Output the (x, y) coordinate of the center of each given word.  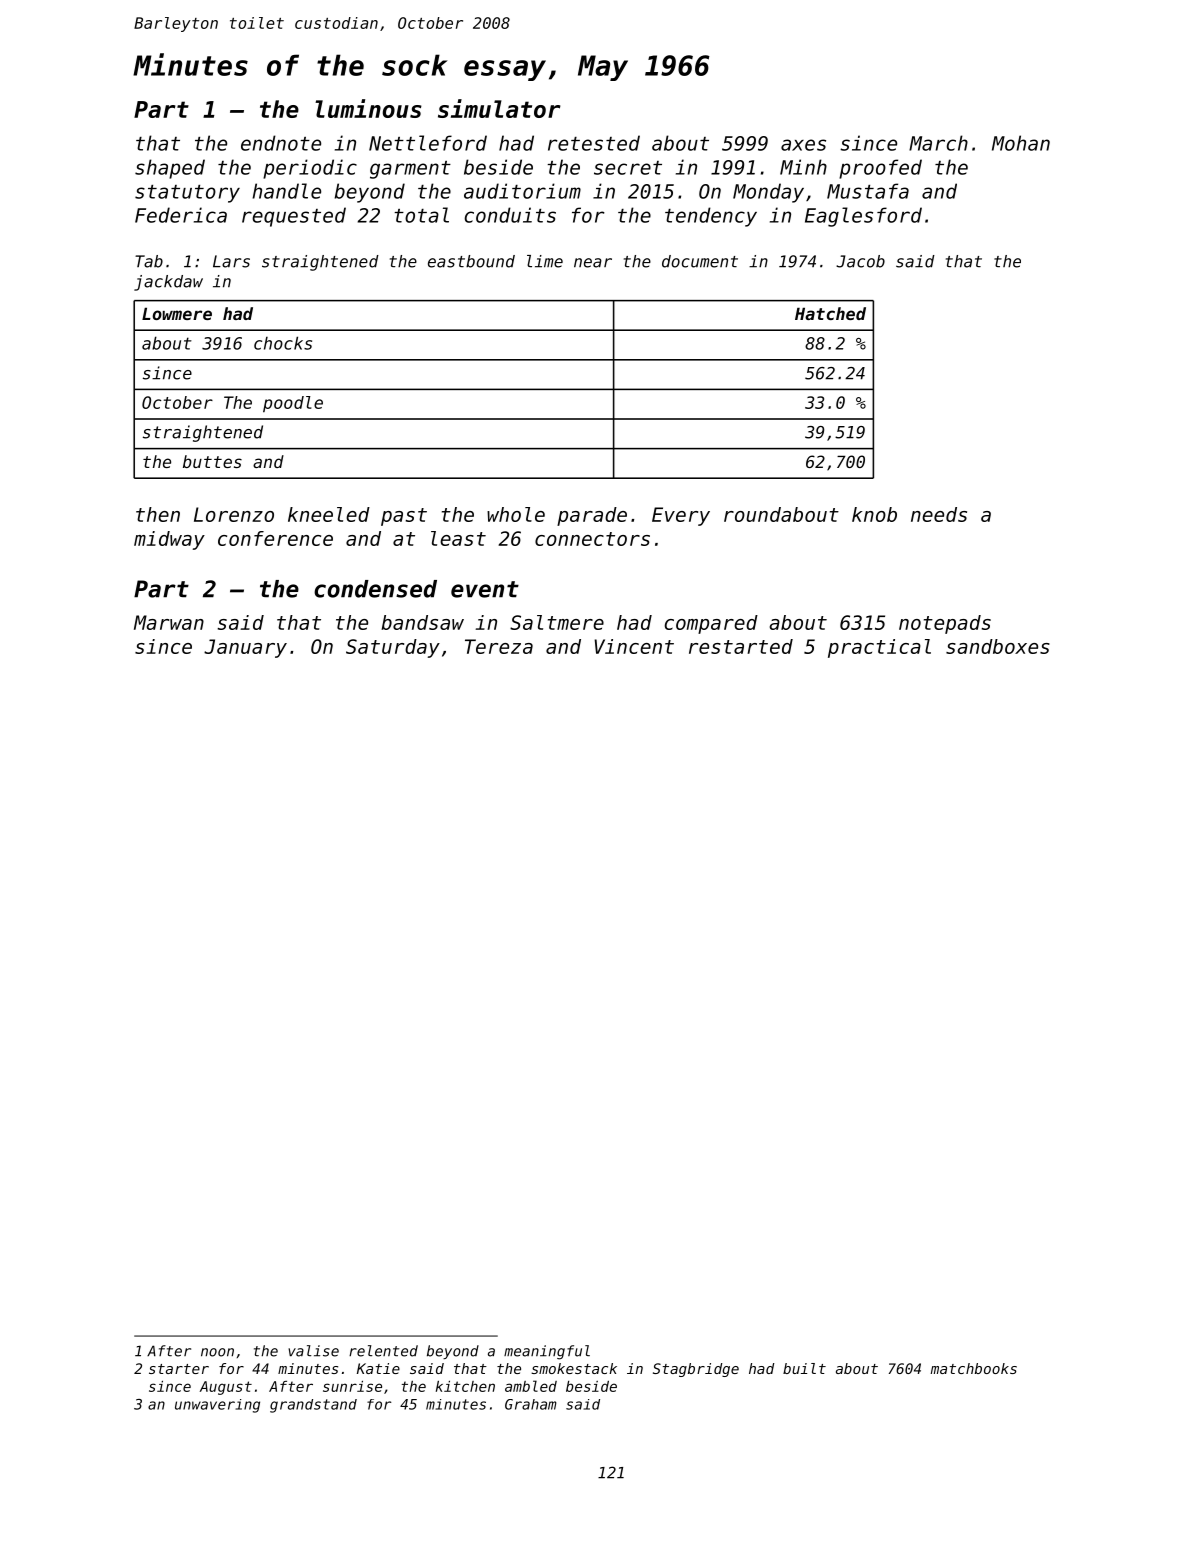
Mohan (1021, 143)
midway (169, 540)
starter (179, 1369)
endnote (281, 143)
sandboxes (998, 646)
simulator (499, 108)
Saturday (393, 648)
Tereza (499, 646)
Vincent (634, 646)
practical (879, 648)
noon (217, 1352)
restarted (741, 646)
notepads (945, 624)
